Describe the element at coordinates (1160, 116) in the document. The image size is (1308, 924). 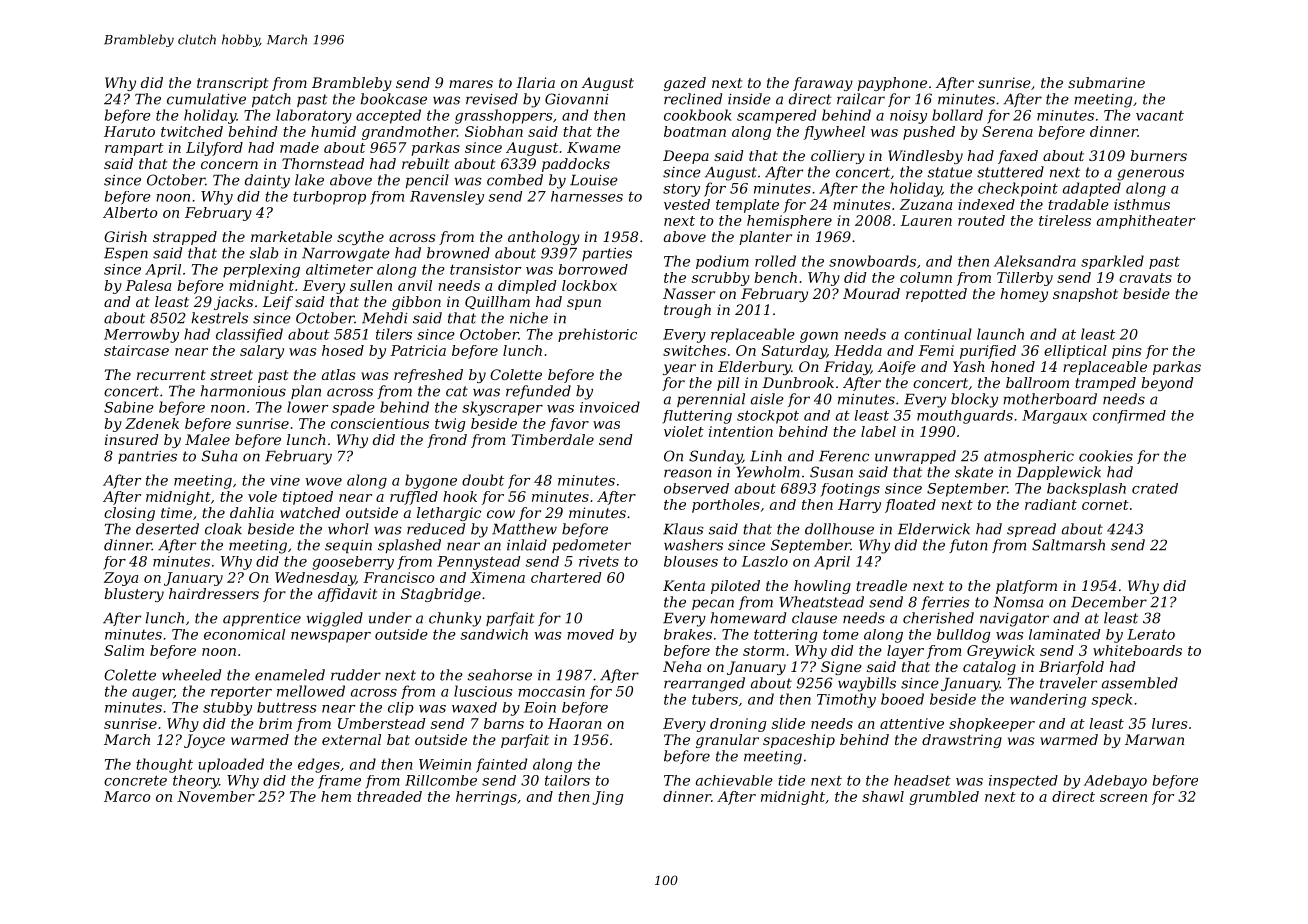
I see `vacant` at that location.
